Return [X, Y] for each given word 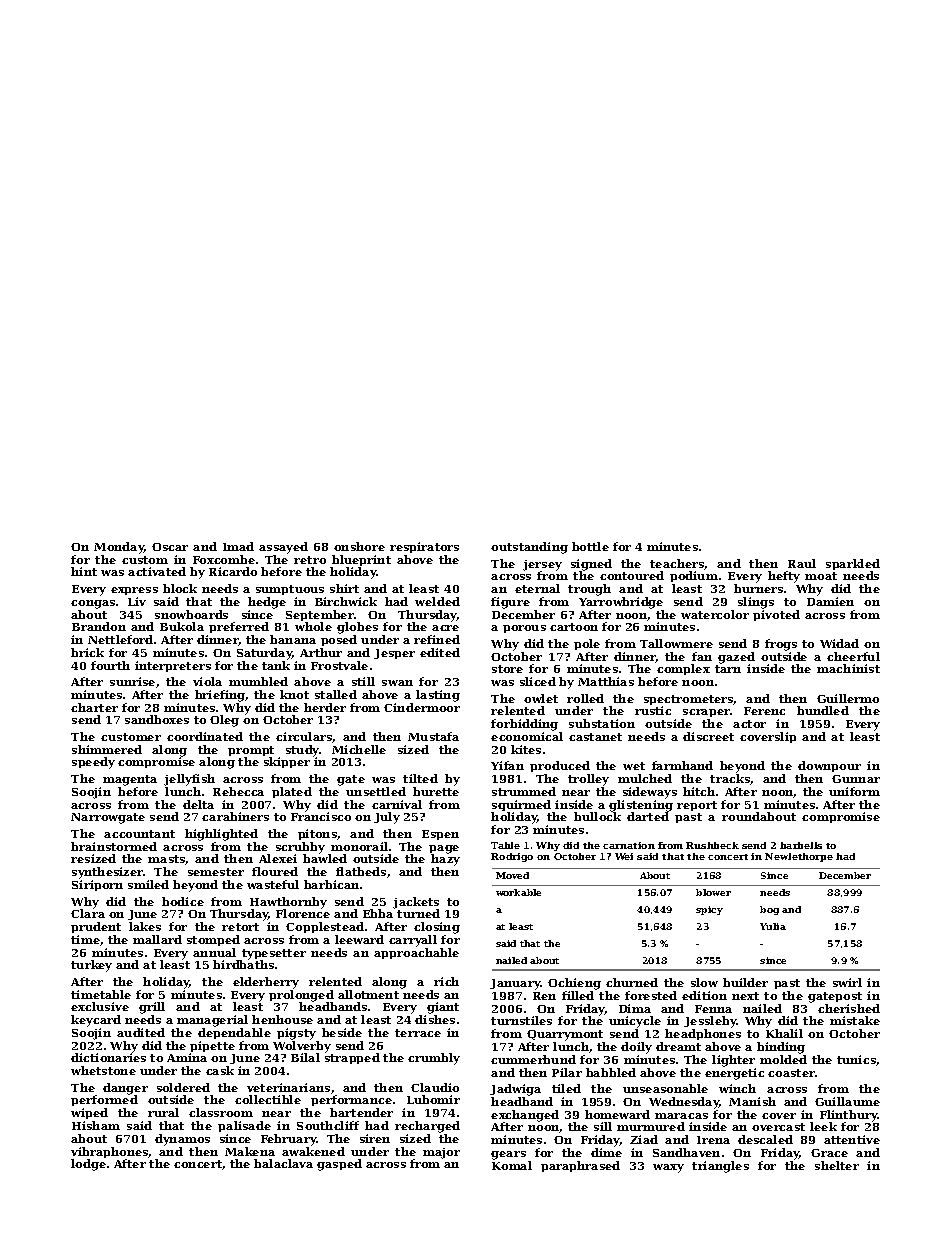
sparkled [853, 564]
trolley [588, 780]
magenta [130, 780]
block [180, 588]
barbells [801, 845]
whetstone [103, 1070]
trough [589, 590]
